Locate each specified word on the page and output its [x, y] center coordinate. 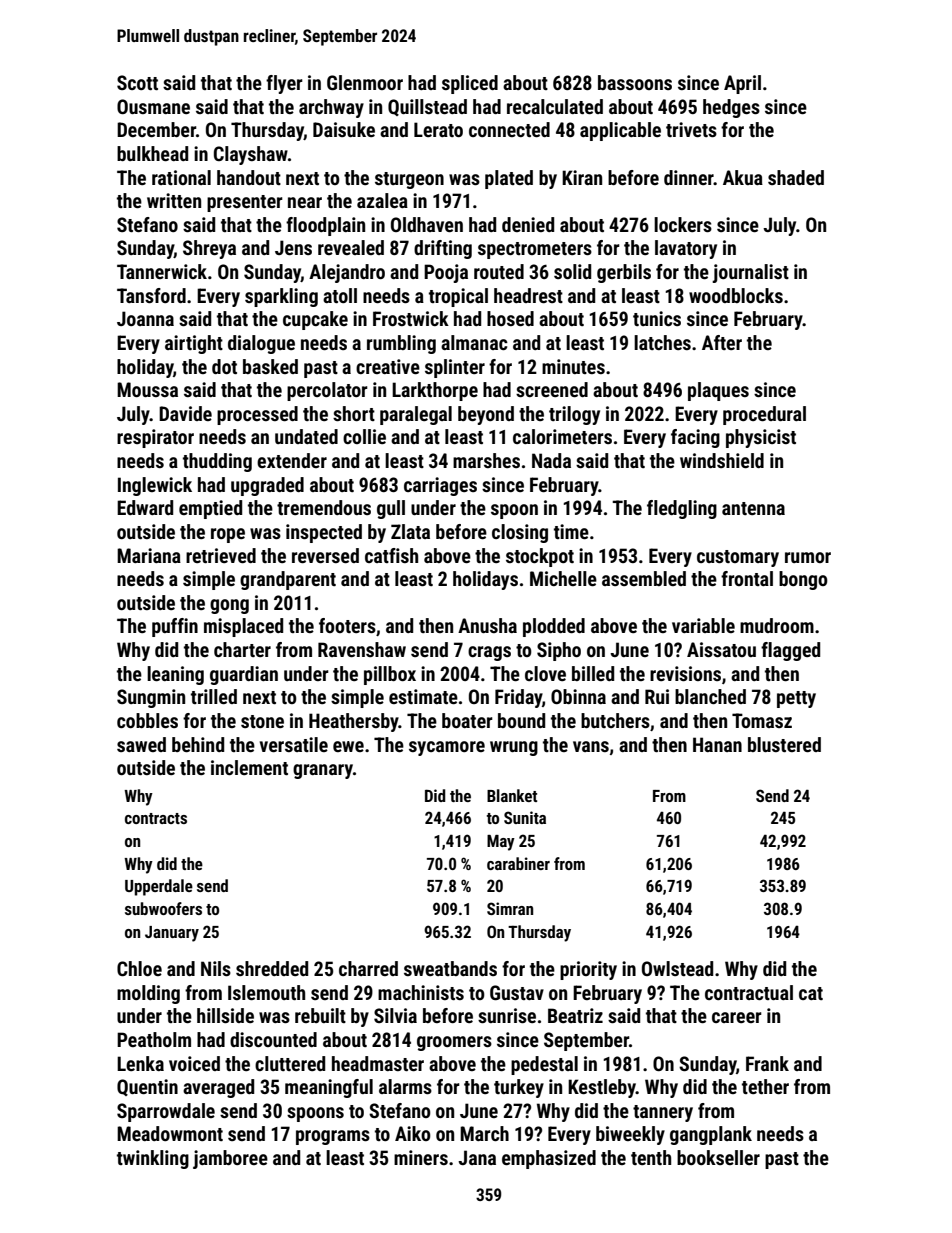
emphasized [549, 1159]
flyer [284, 84]
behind [198, 744]
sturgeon [409, 180]
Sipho [559, 651]
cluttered [290, 1063]
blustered [784, 744]
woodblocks [736, 295]
